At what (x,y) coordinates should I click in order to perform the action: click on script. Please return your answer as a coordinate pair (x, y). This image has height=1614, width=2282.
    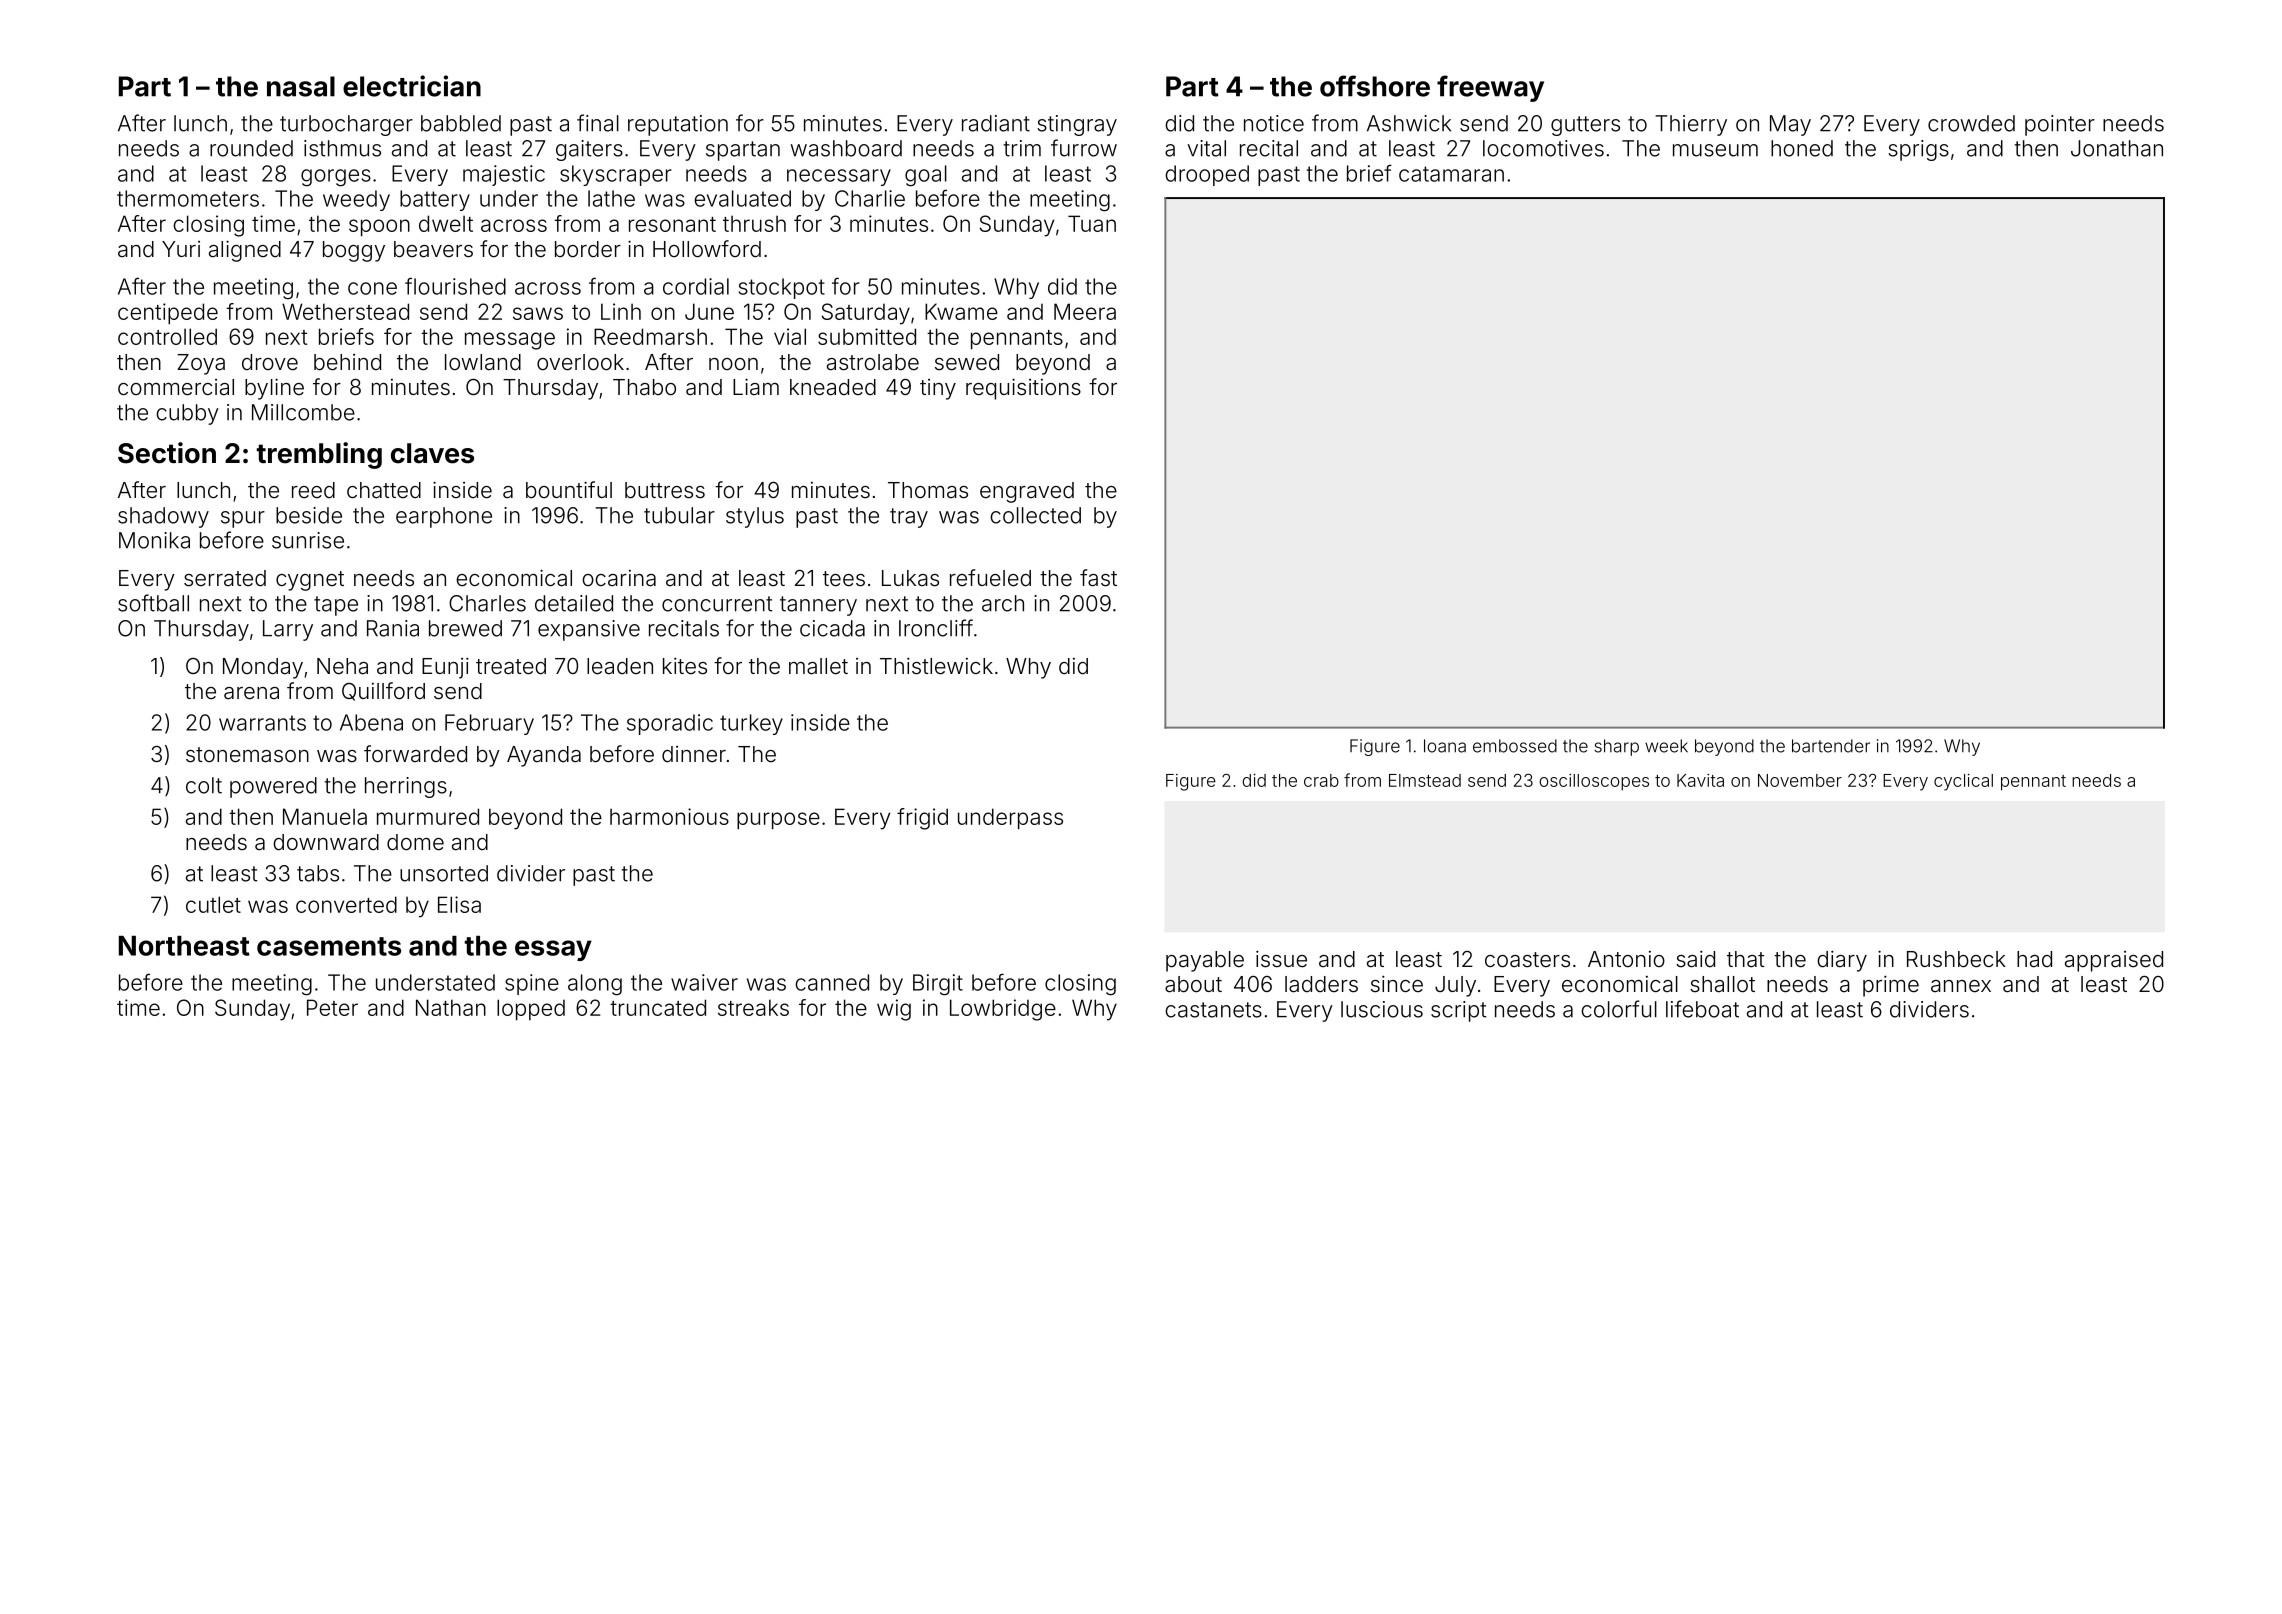
    Looking at the image, I should click on (1458, 1011).
